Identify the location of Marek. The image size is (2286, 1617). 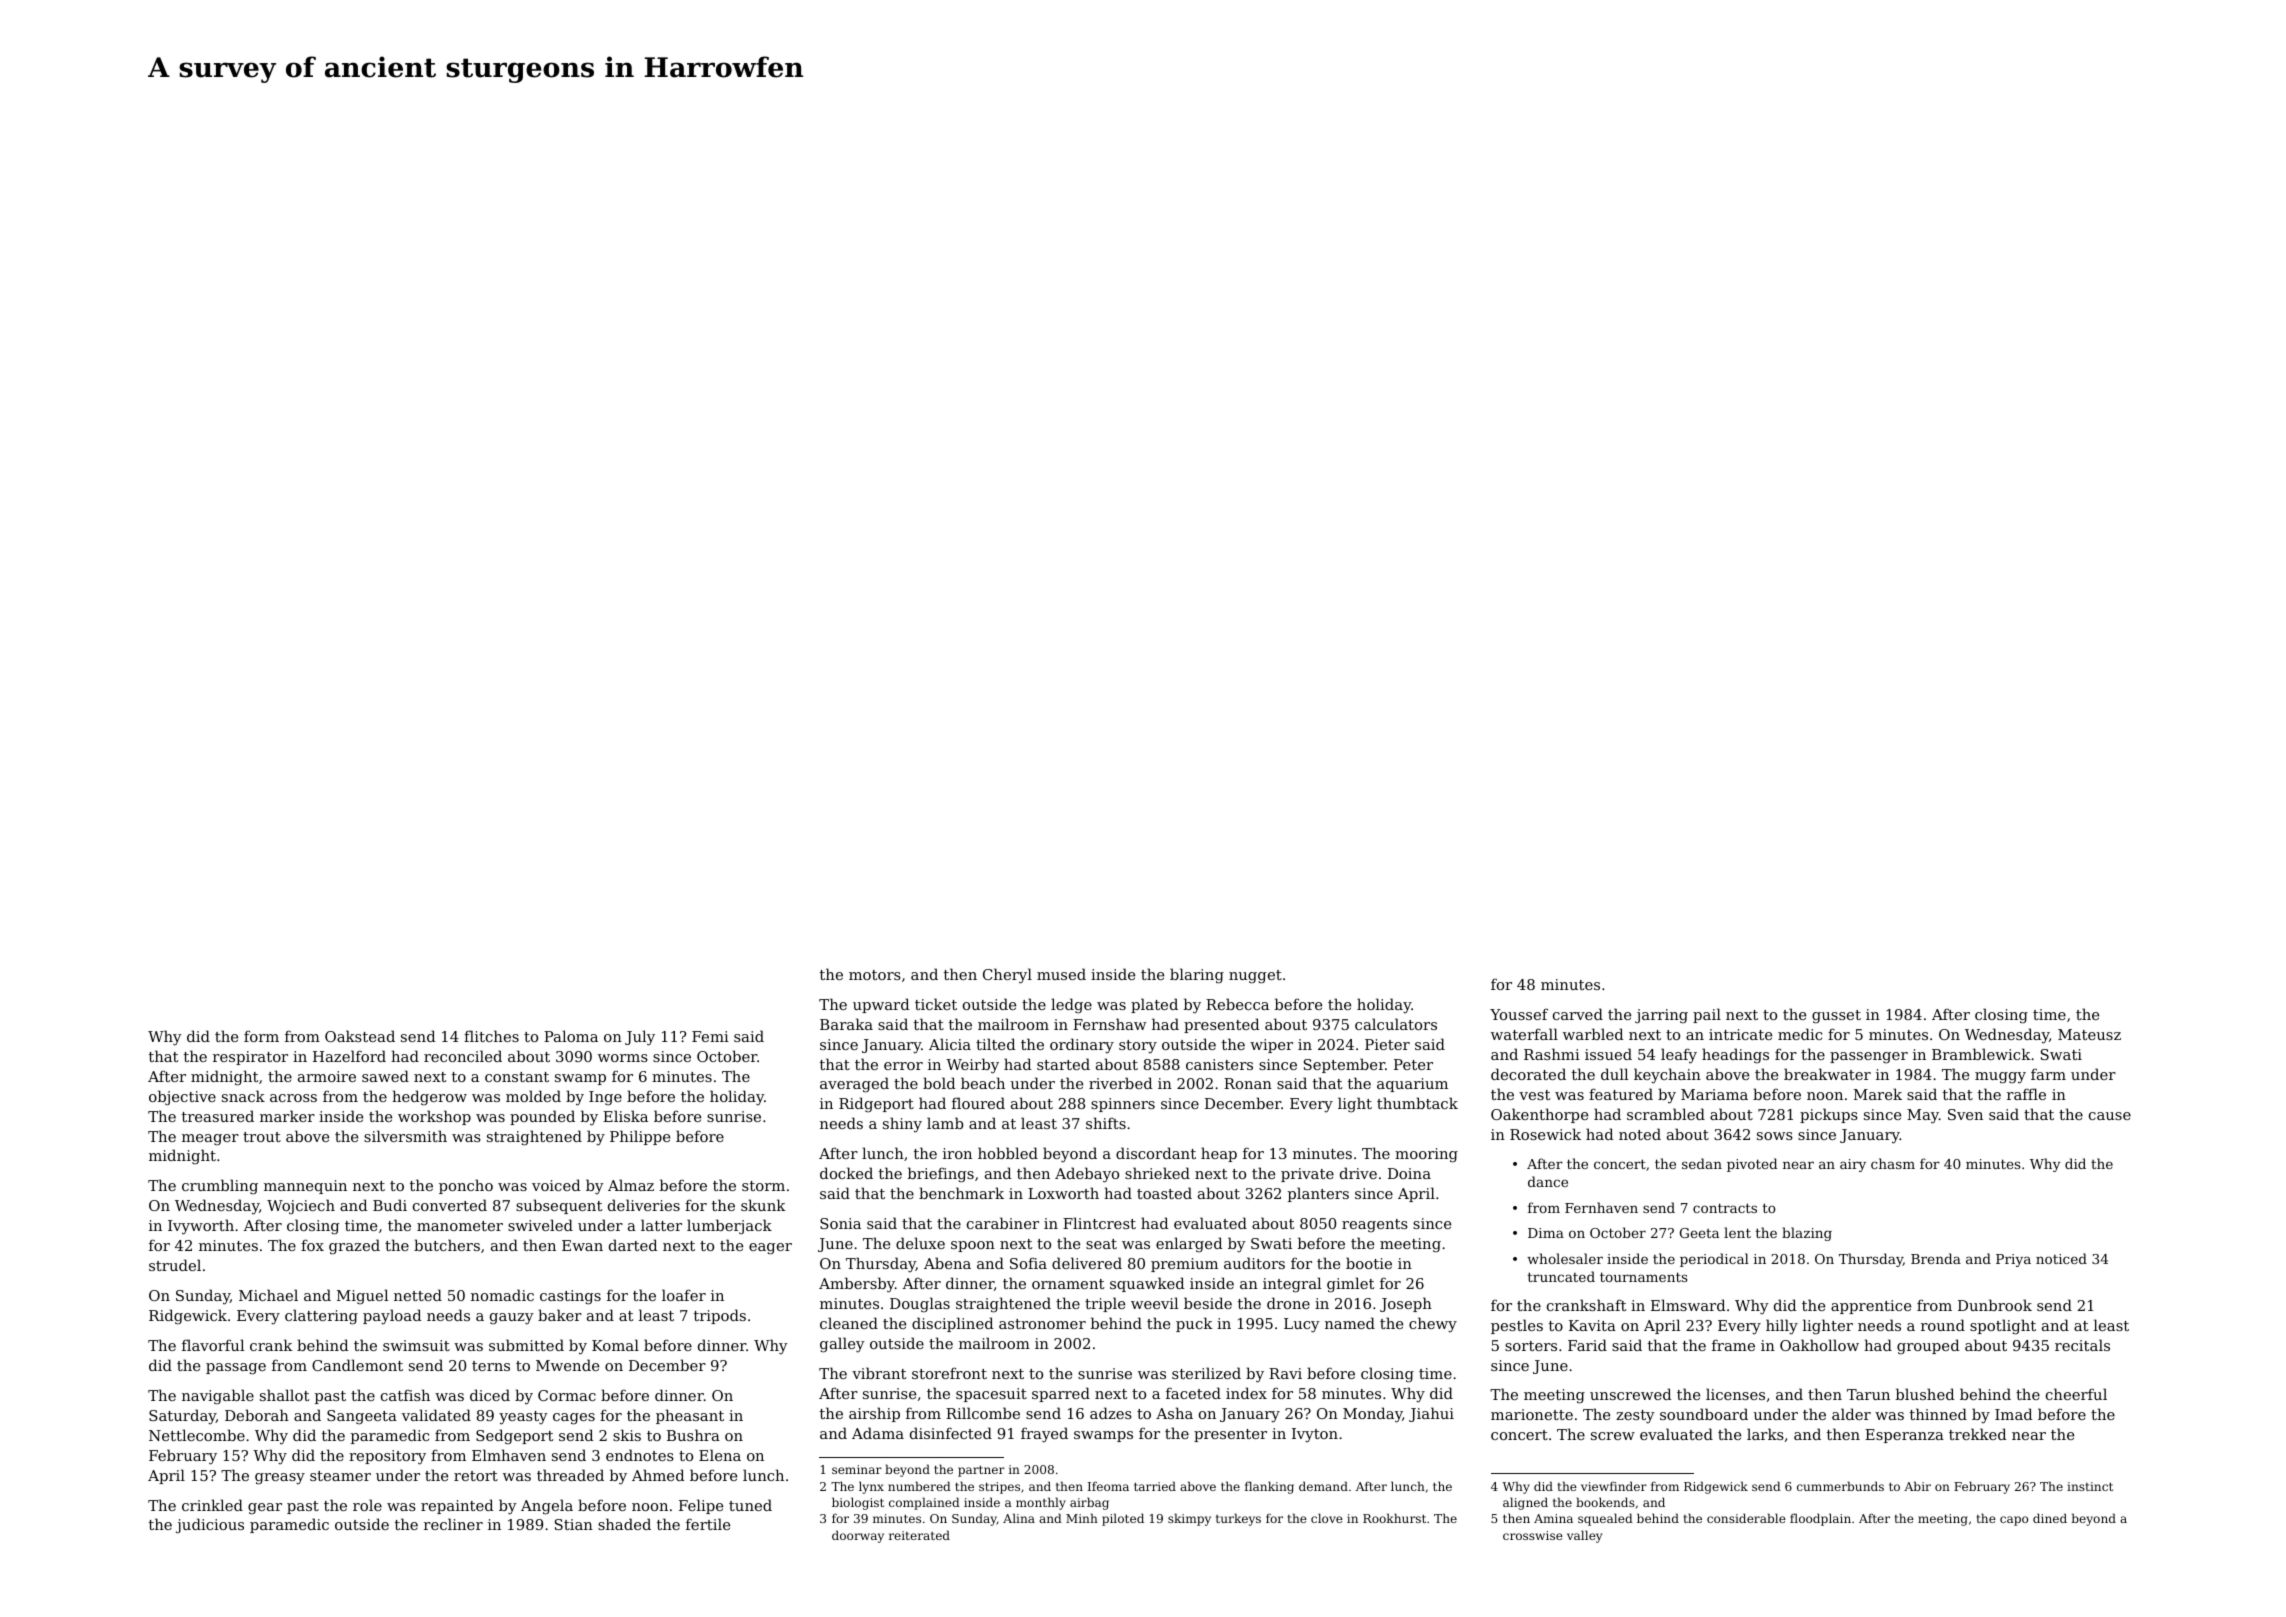
(1878, 1094).
